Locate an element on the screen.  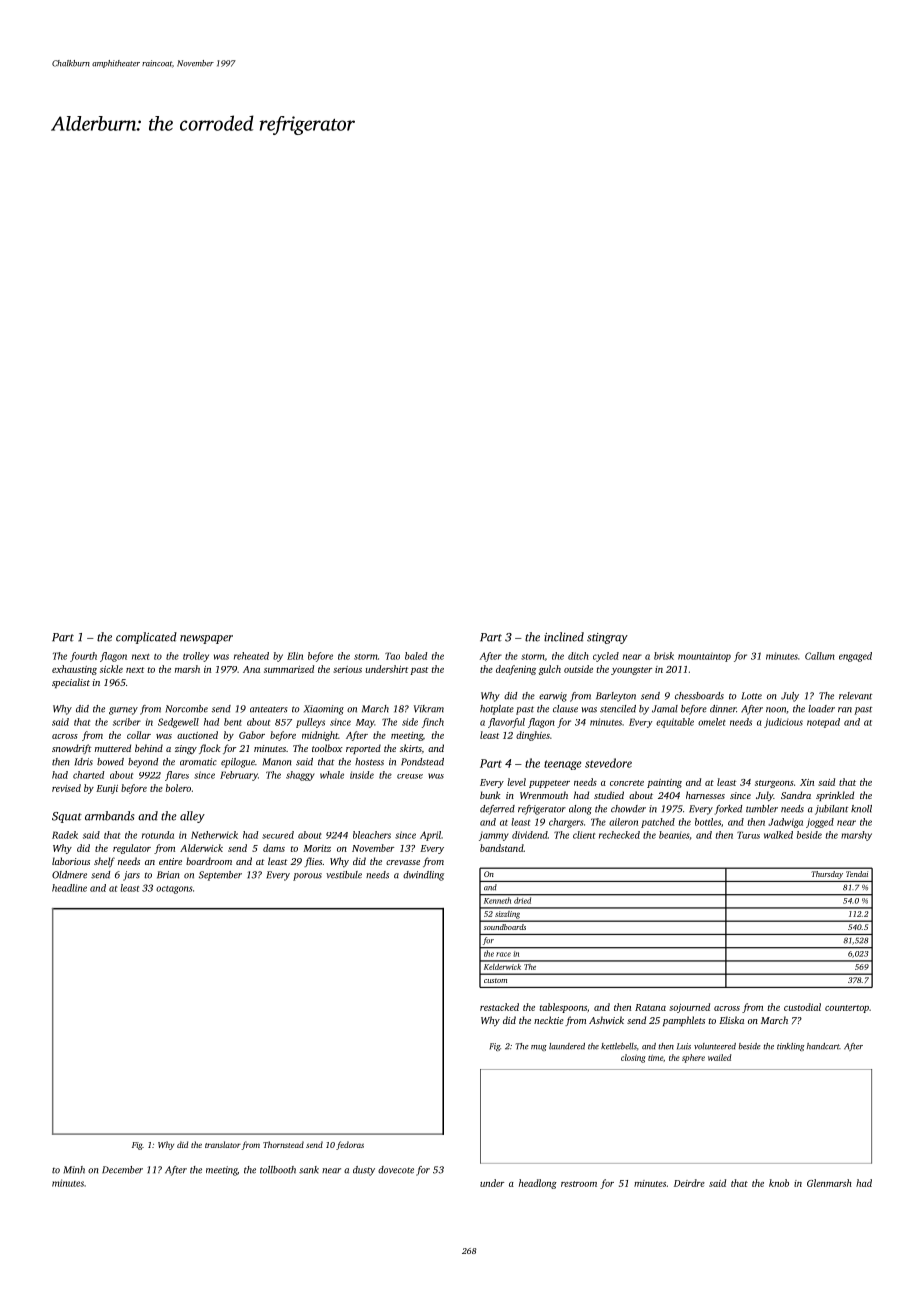
tollbooth is located at coordinates (278, 1170).
